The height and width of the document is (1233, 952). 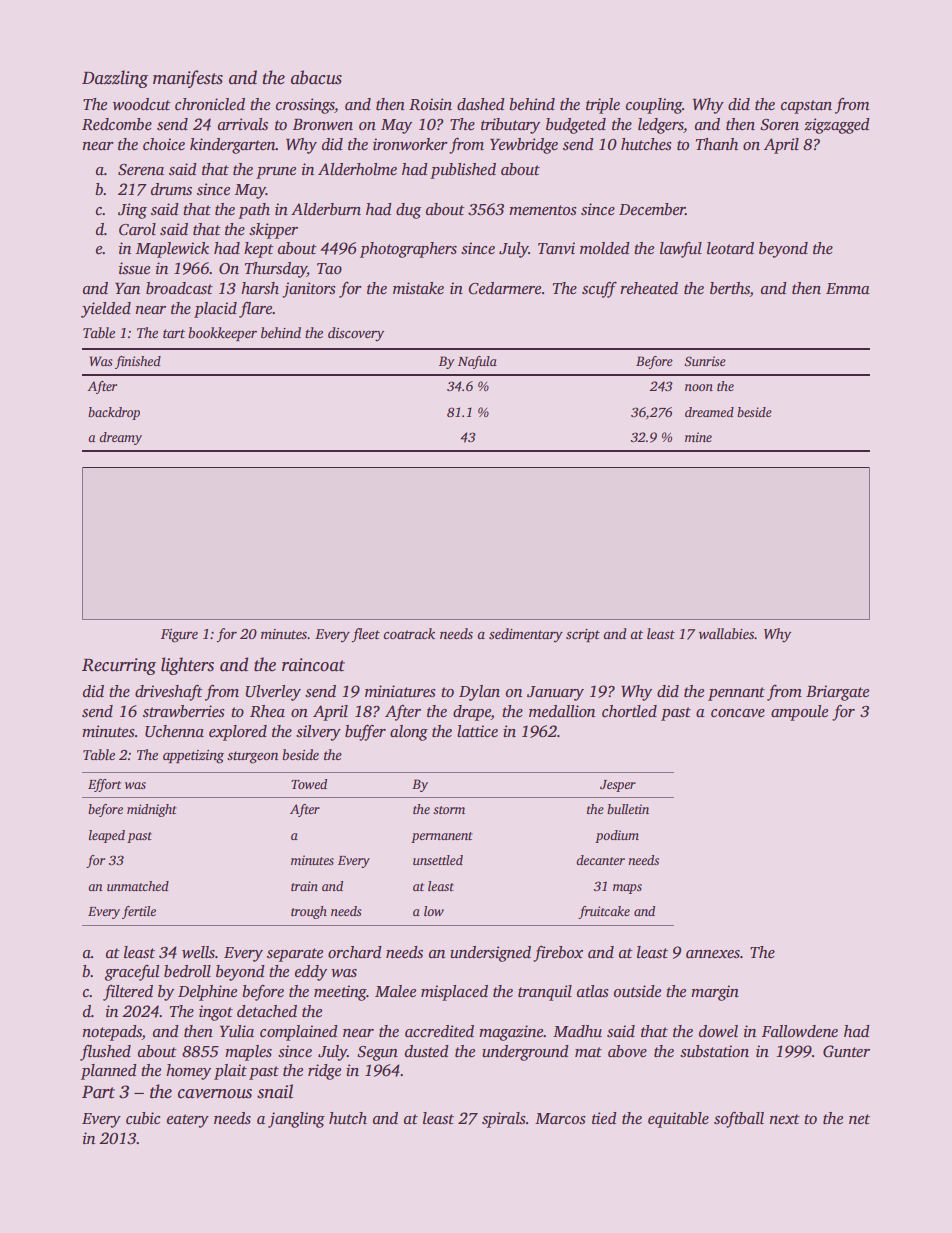 What do you see at coordinates (188, 79) in the document?
I see `manifests` at bounding box center [188, 79].
